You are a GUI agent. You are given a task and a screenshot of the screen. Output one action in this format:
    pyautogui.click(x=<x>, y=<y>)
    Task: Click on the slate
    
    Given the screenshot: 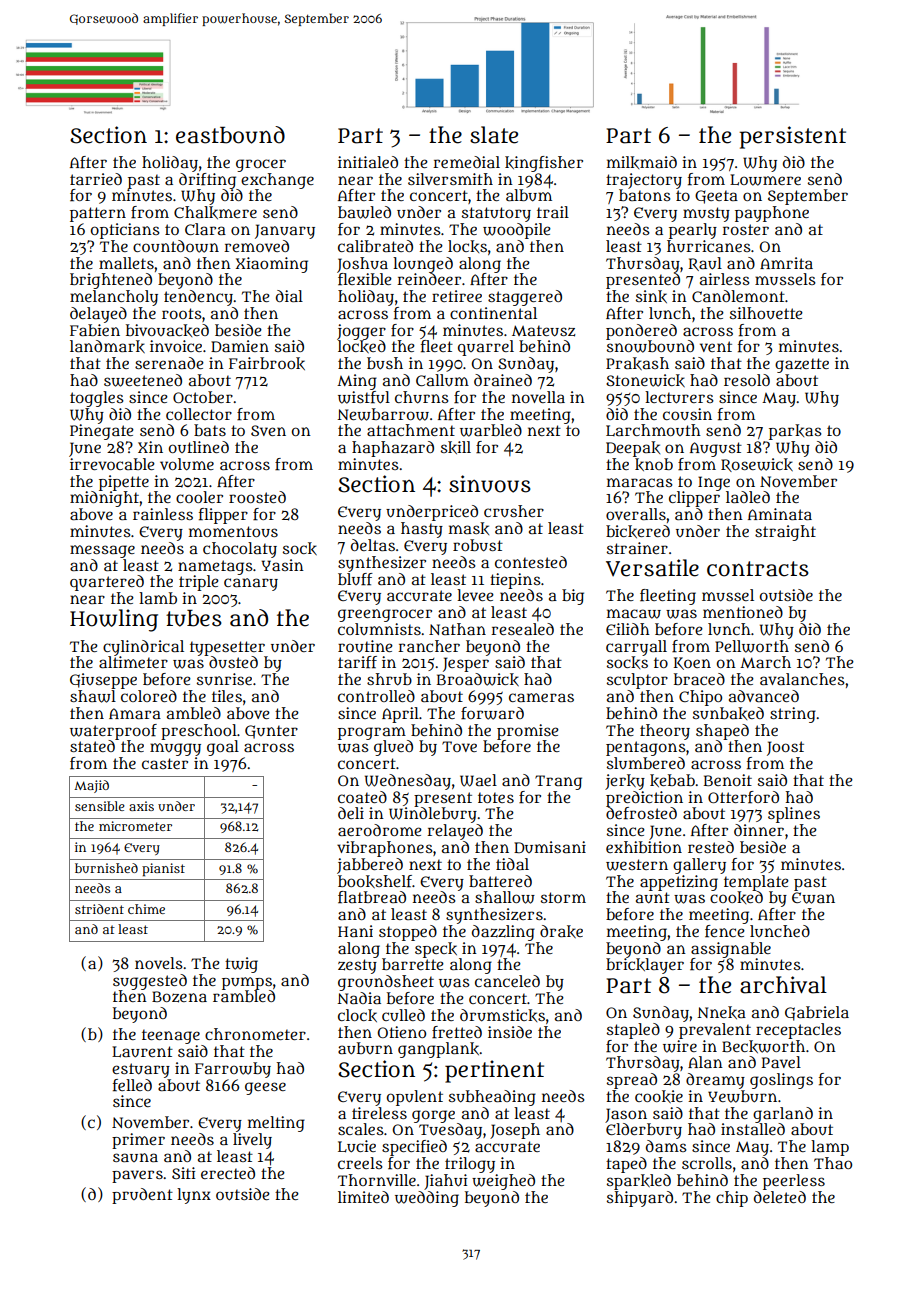 What is the action you would take?
    pyautogui.click(x=494, y=135)
